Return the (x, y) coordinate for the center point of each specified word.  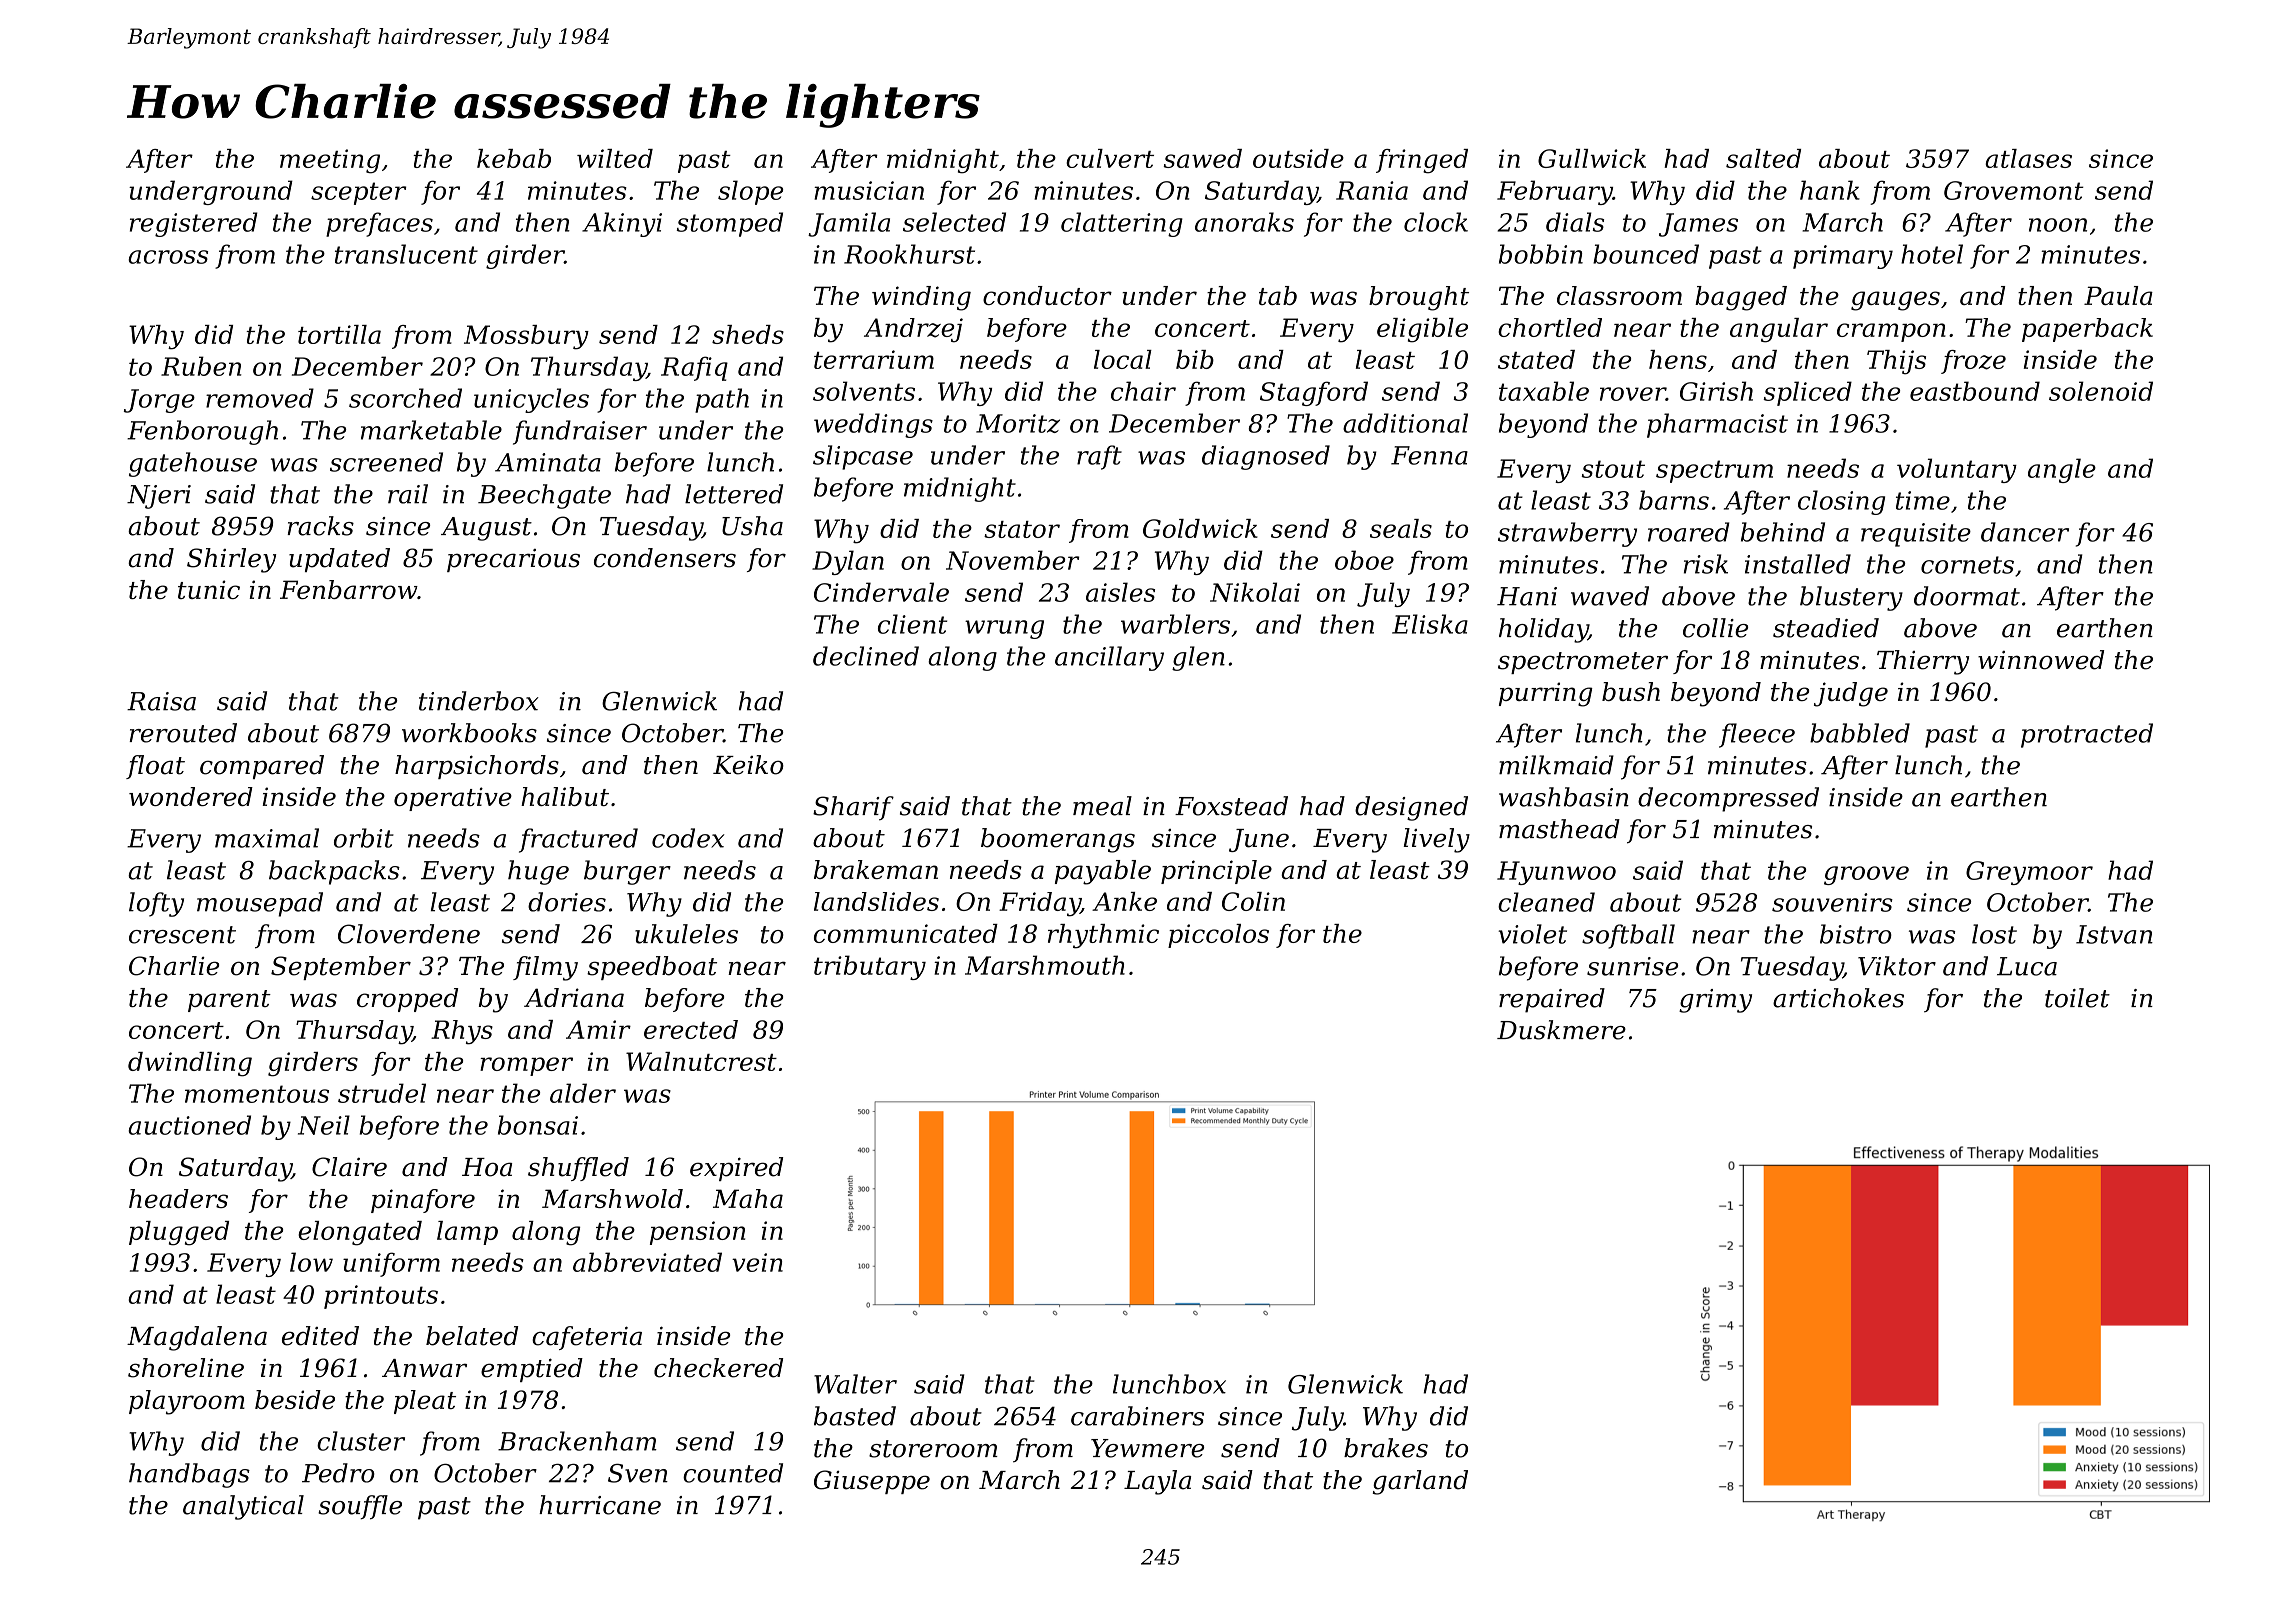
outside (1298, 158)
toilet (2077, 998)
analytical (243, 1507)
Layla (1157, 1482)
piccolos (1218, 936)
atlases (2028, 158)
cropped (407, 1000)
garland (1420, 1482)
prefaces (379, 224)
